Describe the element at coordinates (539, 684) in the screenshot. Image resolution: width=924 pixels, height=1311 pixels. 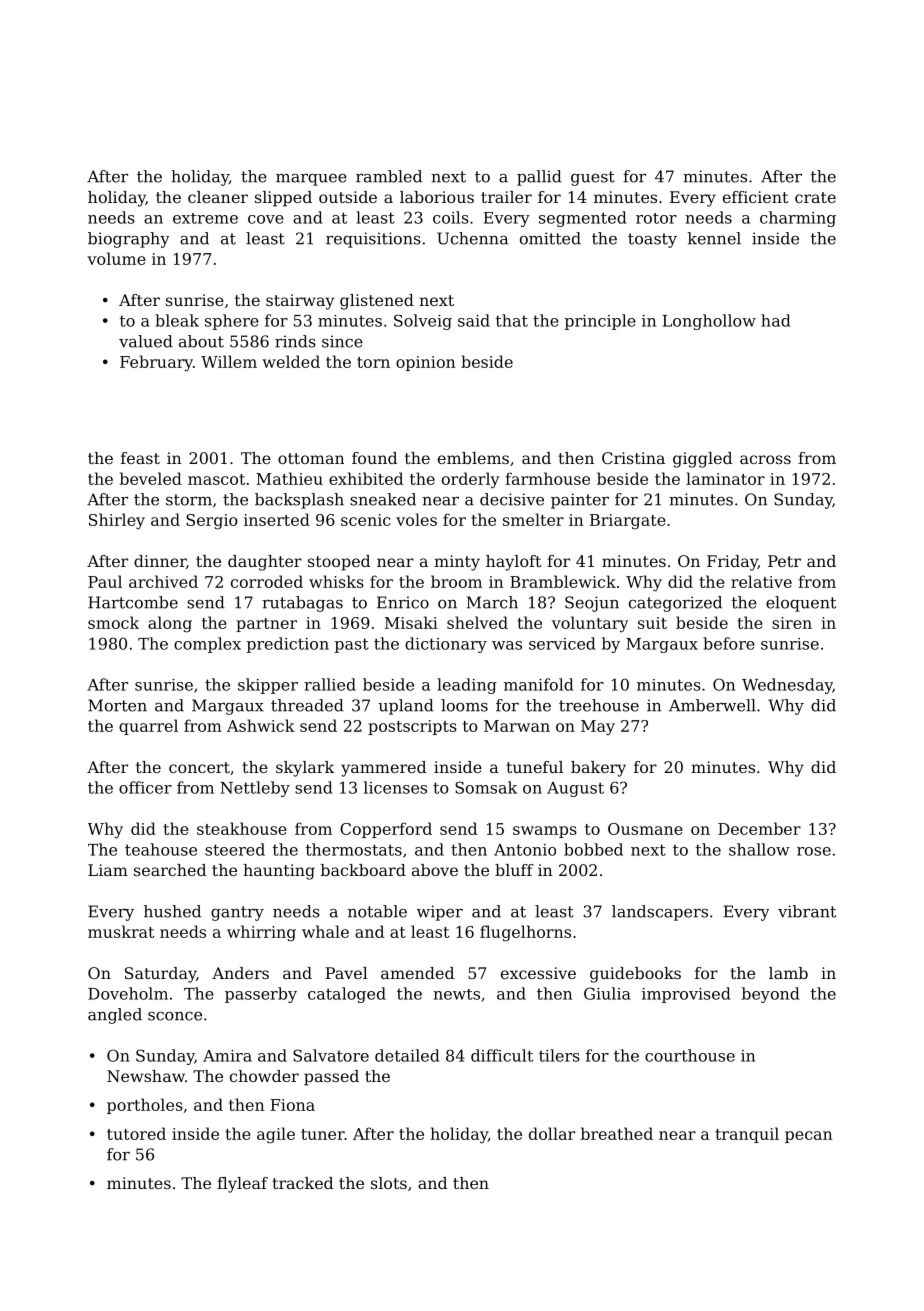
I see `manifold` at that location.
